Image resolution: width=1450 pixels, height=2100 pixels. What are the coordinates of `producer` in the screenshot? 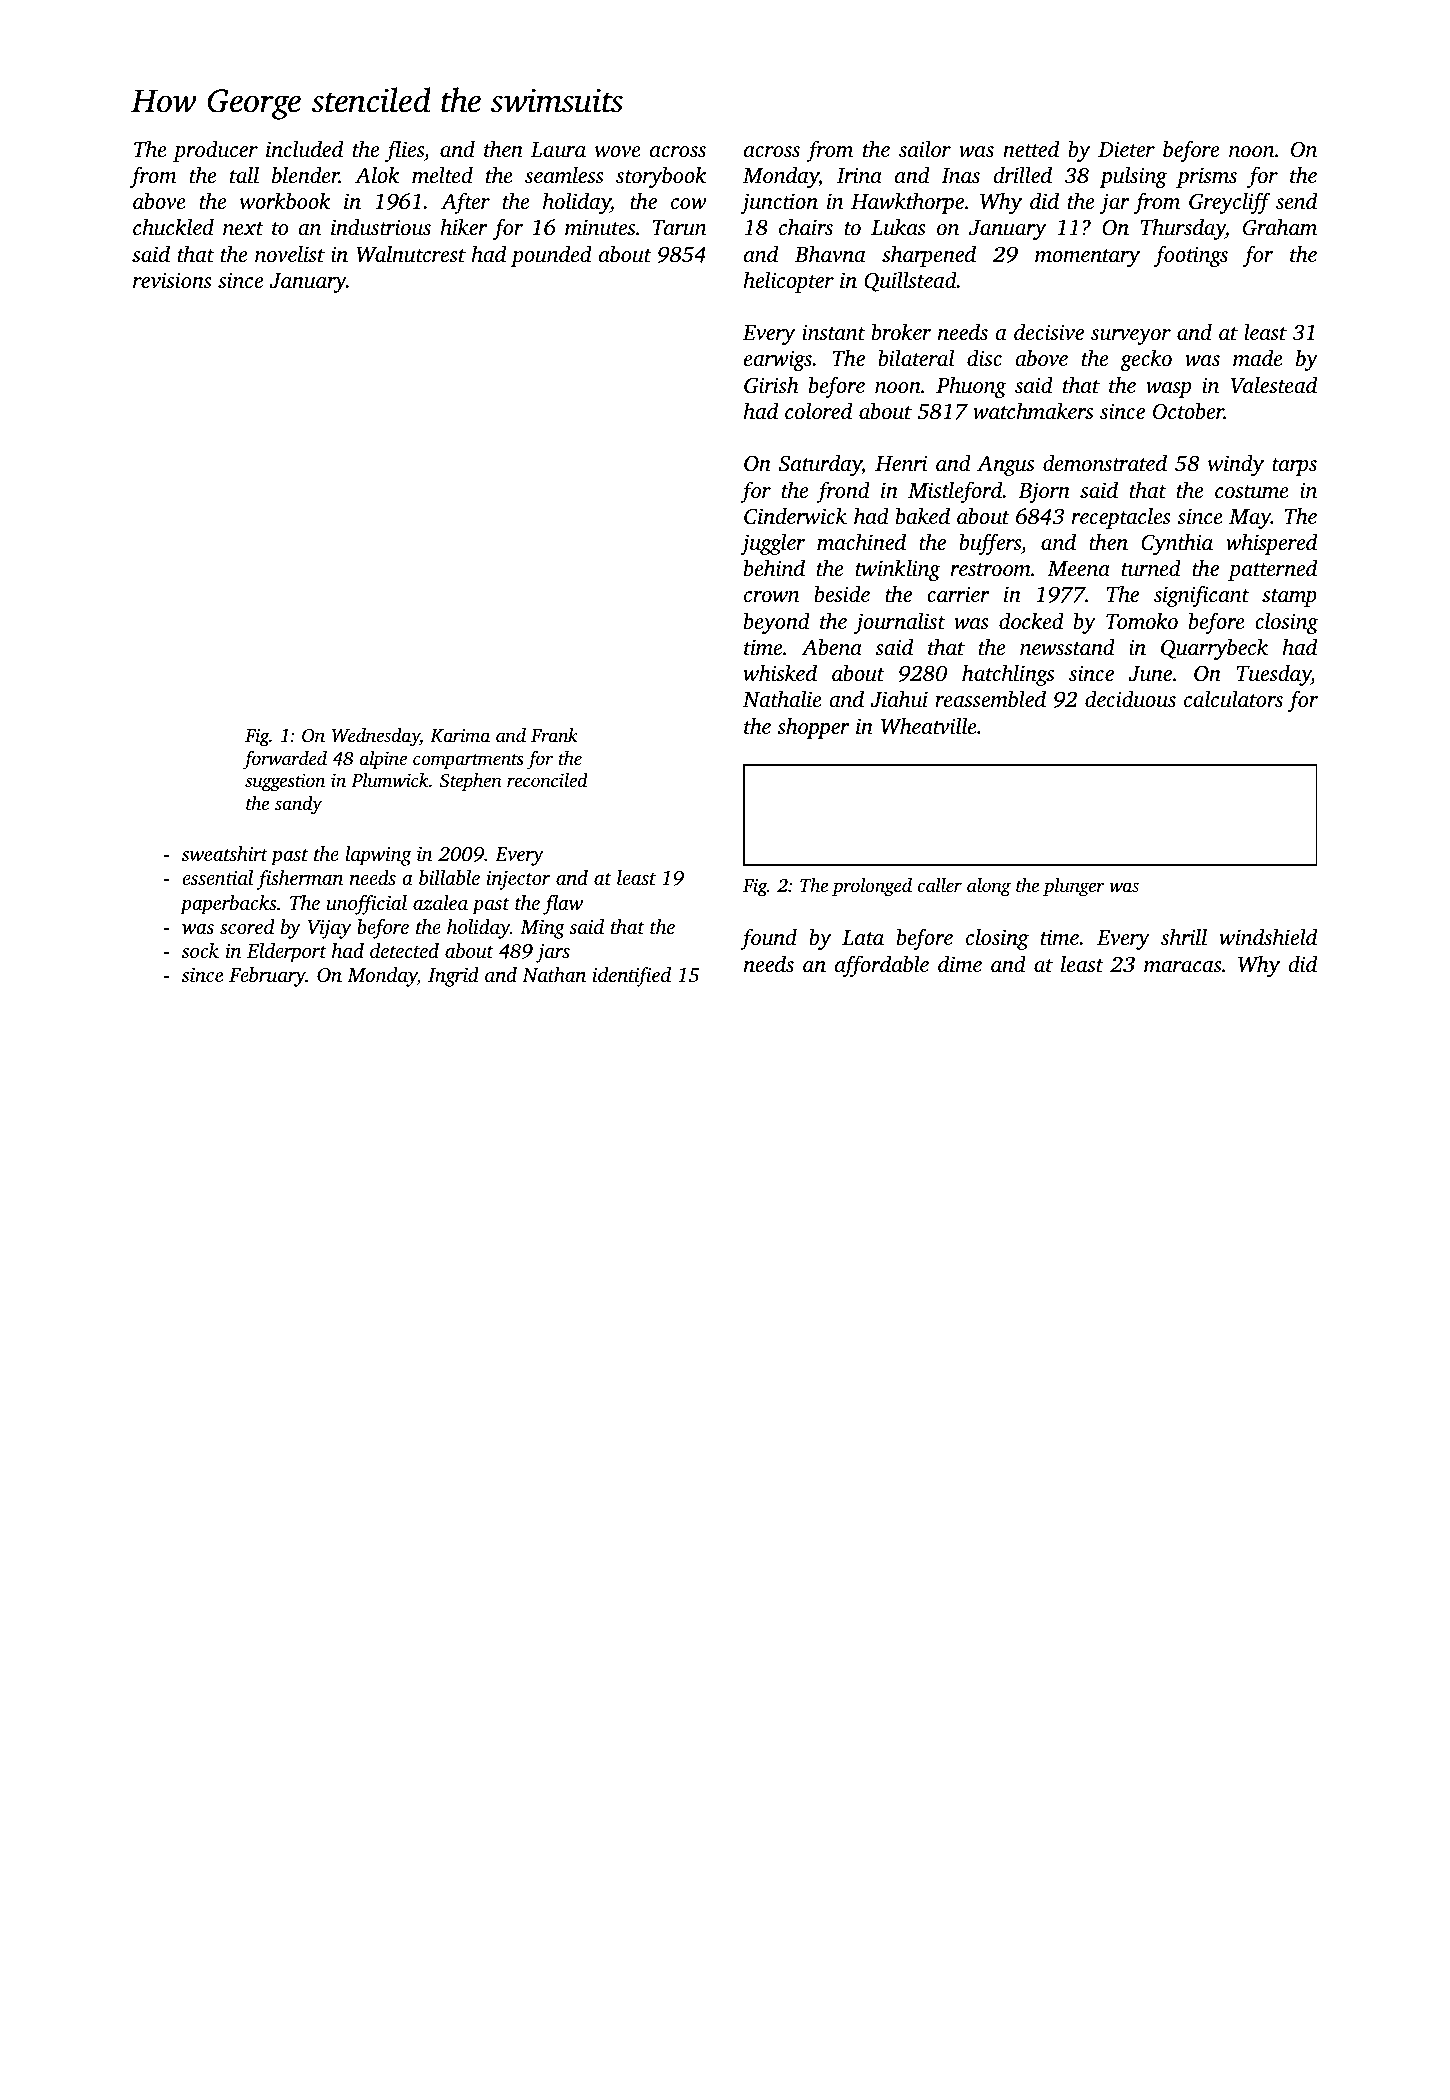 It's located at (215, 151).
